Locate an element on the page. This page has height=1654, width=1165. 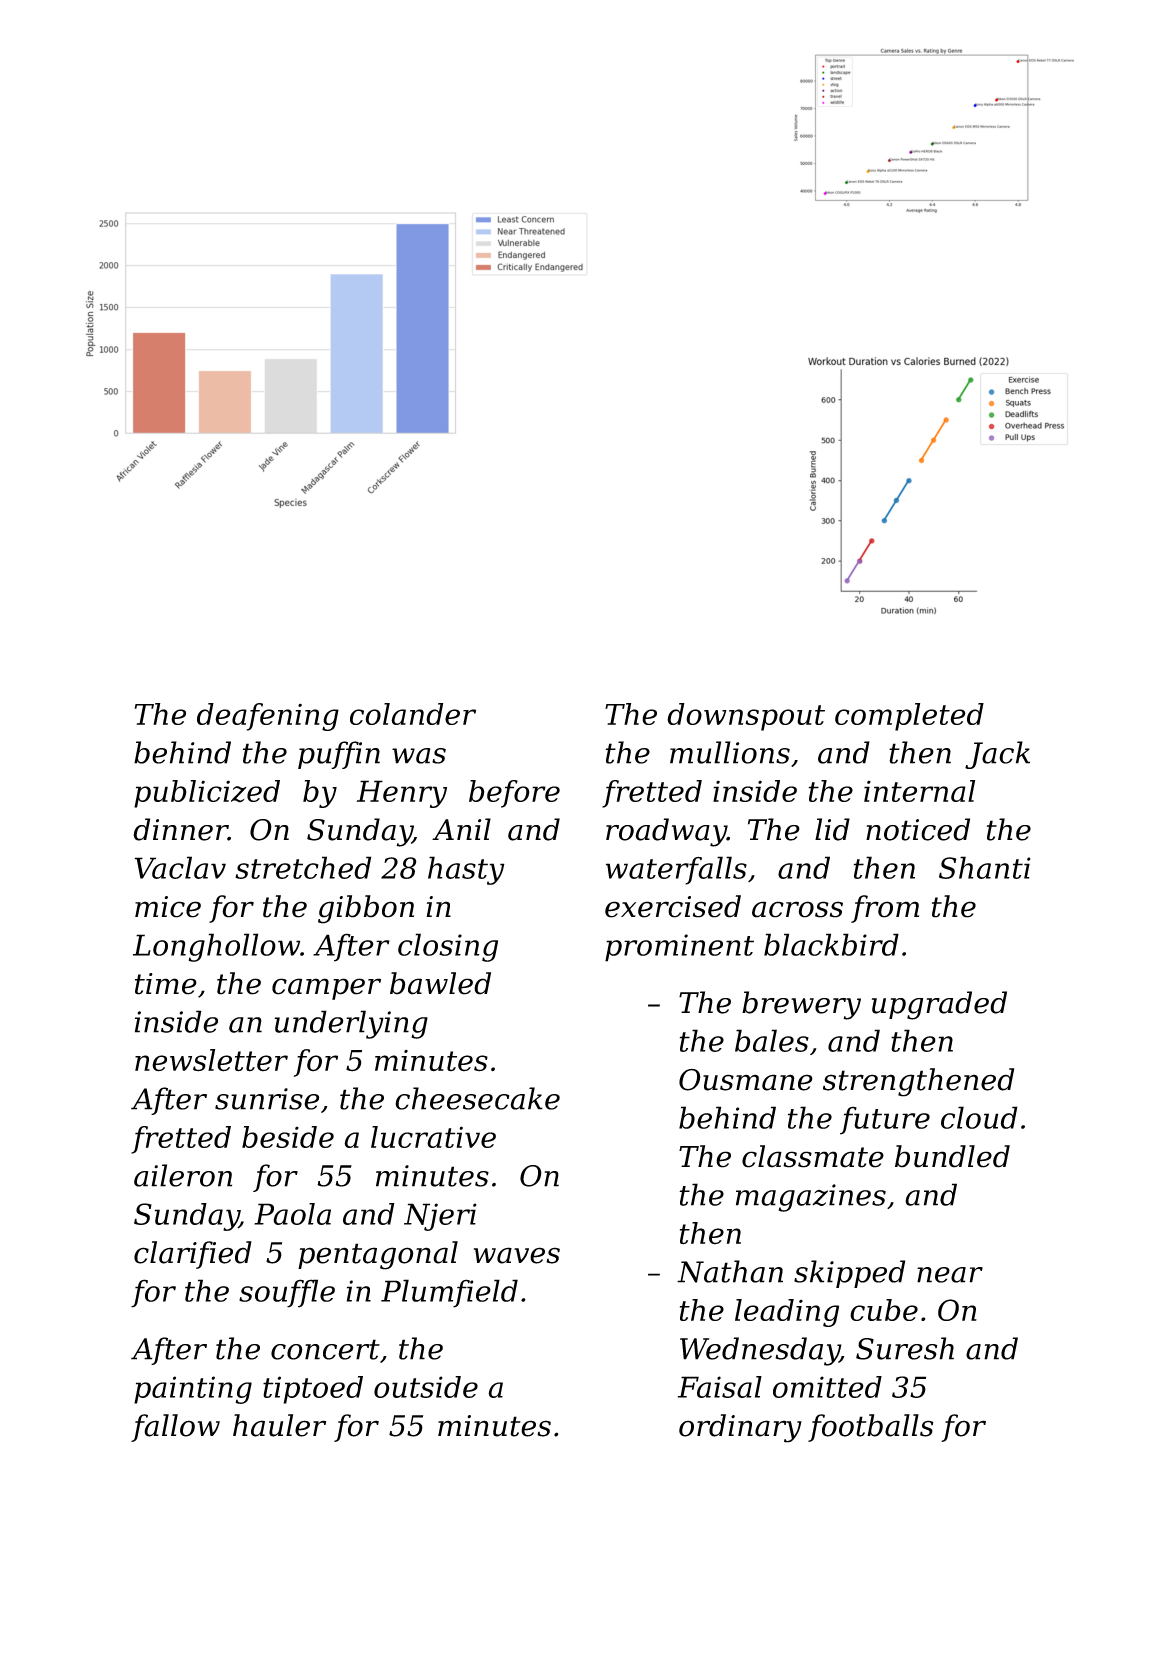
from is located at coordinates (885, 909).
